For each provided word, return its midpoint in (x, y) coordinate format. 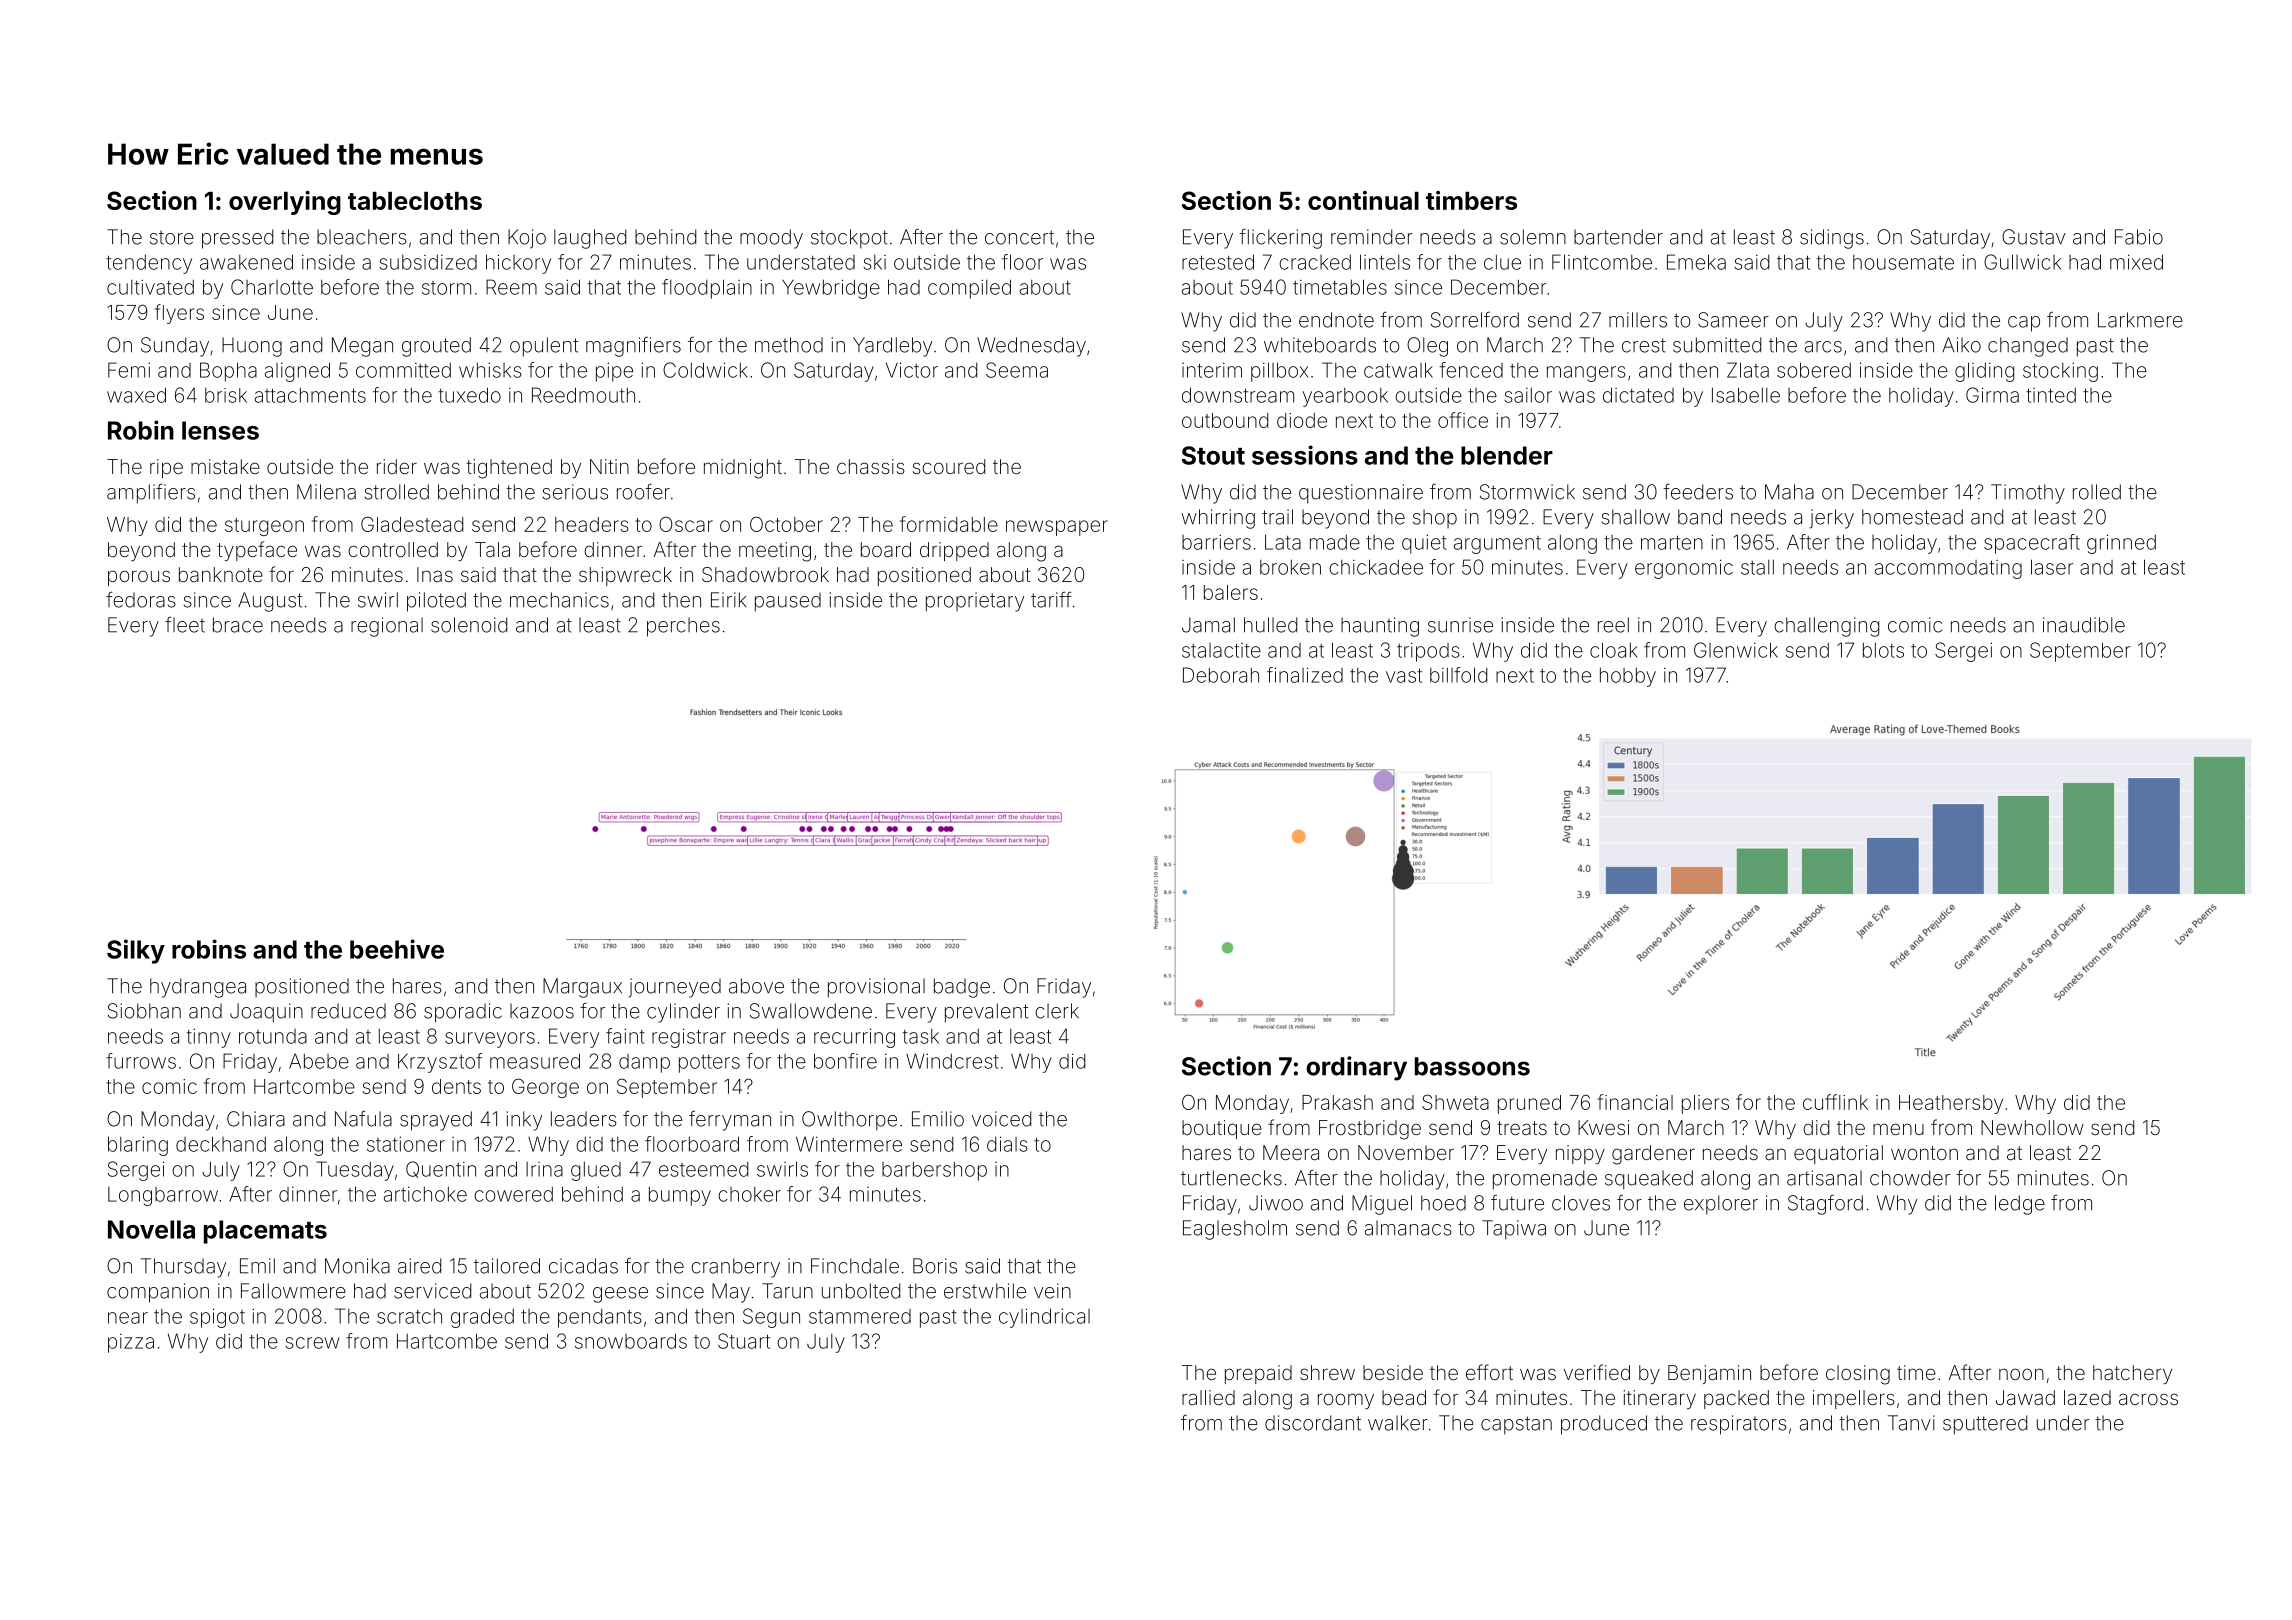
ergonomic (1684, 569)
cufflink (1835, 1102)
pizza (131, 1343)
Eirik (728, 600)
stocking (2060, 372)
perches (683, 627)
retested (1218, 262)
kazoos (542, 1011)
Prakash (1337, 1102)
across (2148, 1399)
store (172, 237)
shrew (1327, 1372)
